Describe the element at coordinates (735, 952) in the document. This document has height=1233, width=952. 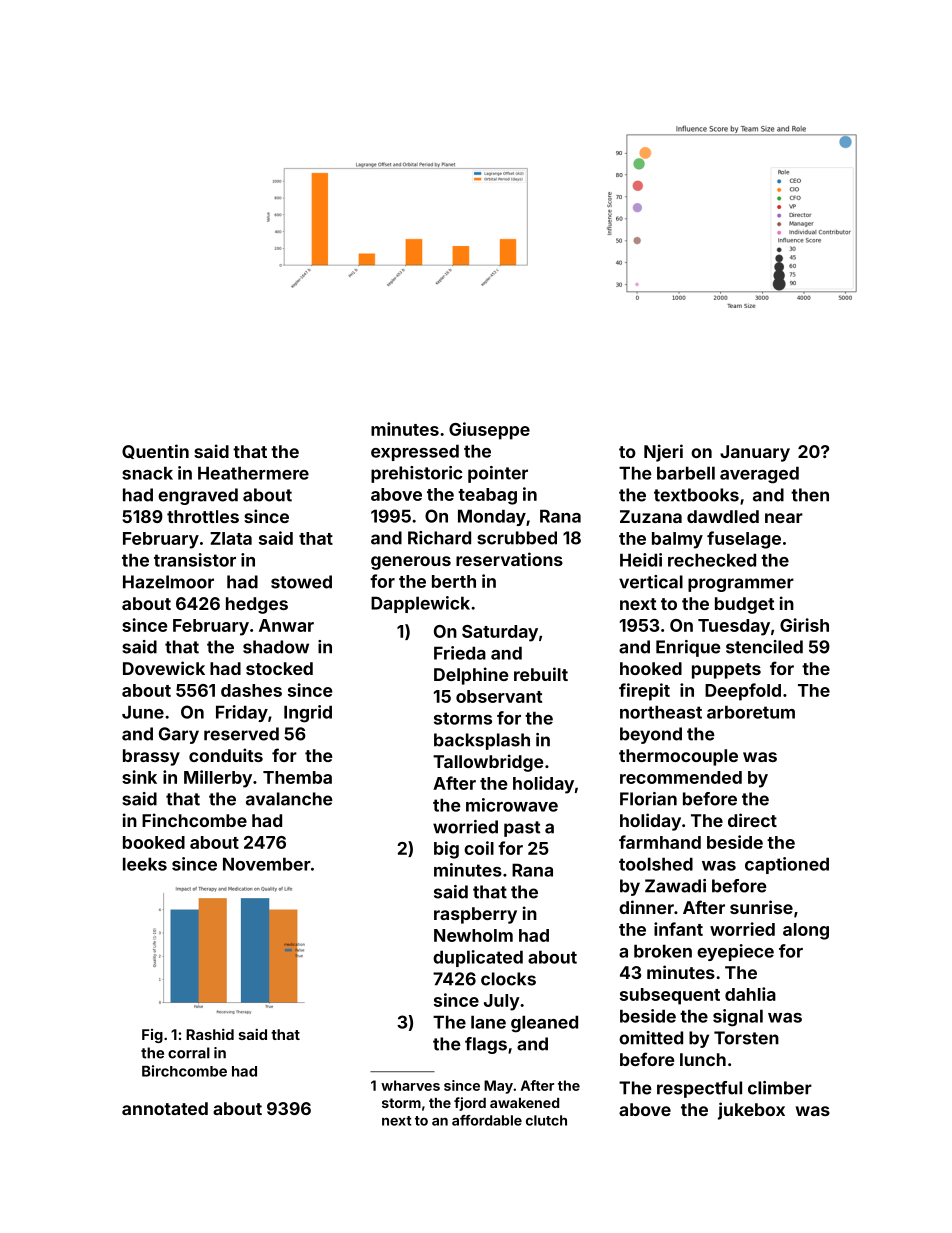
I see `eyepiece` at that location.
